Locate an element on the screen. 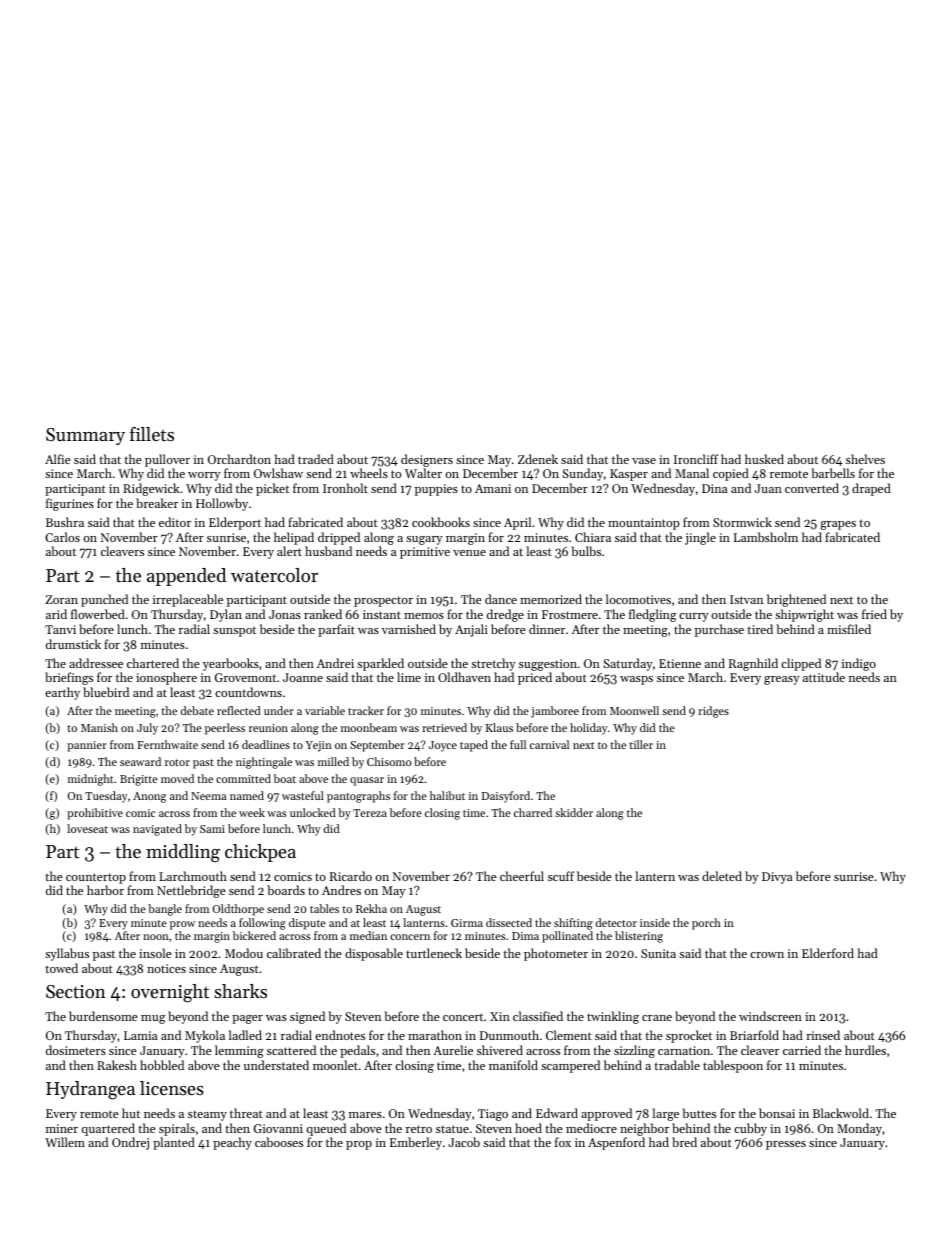 This screenshot has height=1233, width=952. Owlshaw is located at coordinates (278, 473).
